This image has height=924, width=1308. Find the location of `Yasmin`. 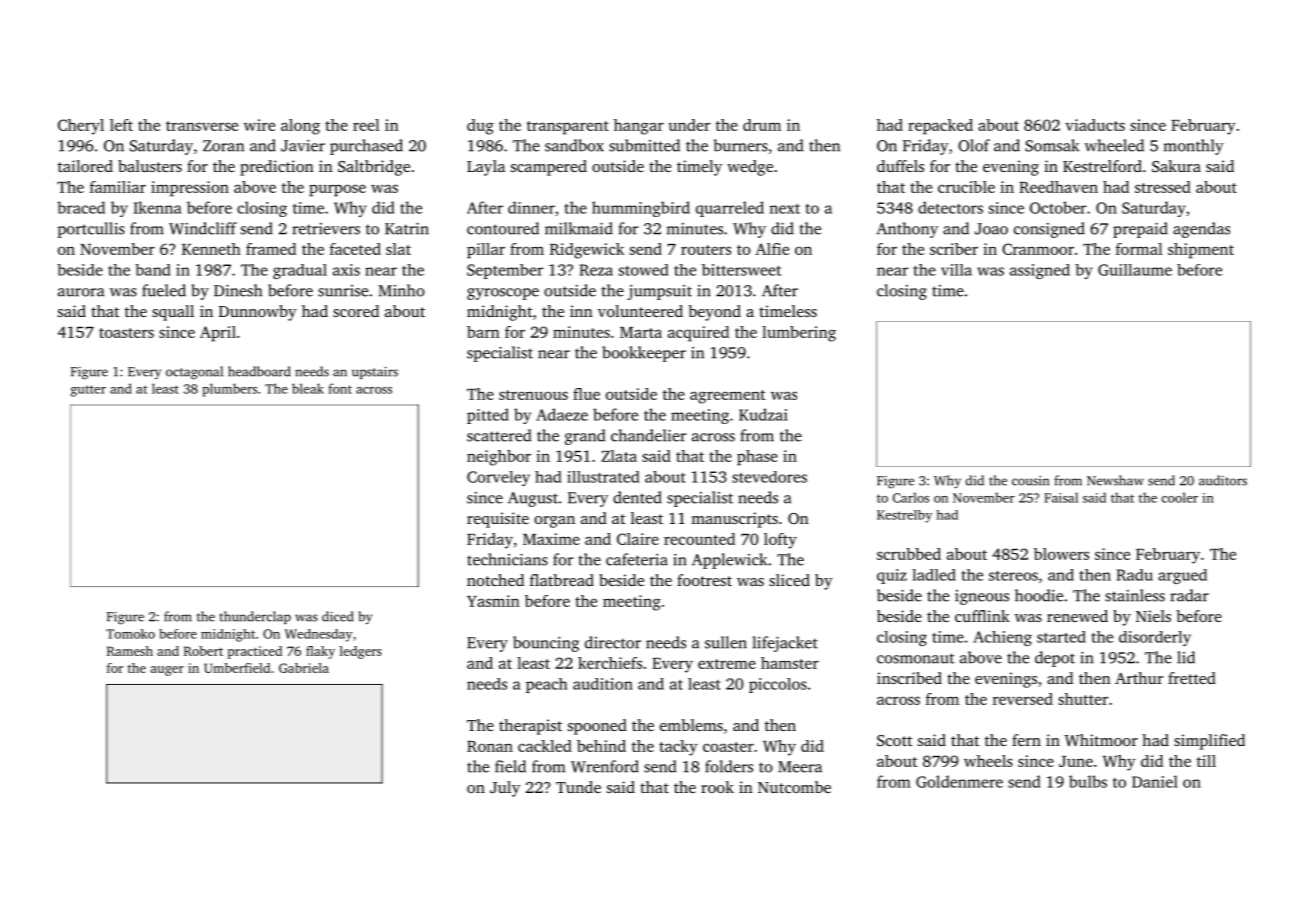

Yasmin is located at coordinates (493, 601).
